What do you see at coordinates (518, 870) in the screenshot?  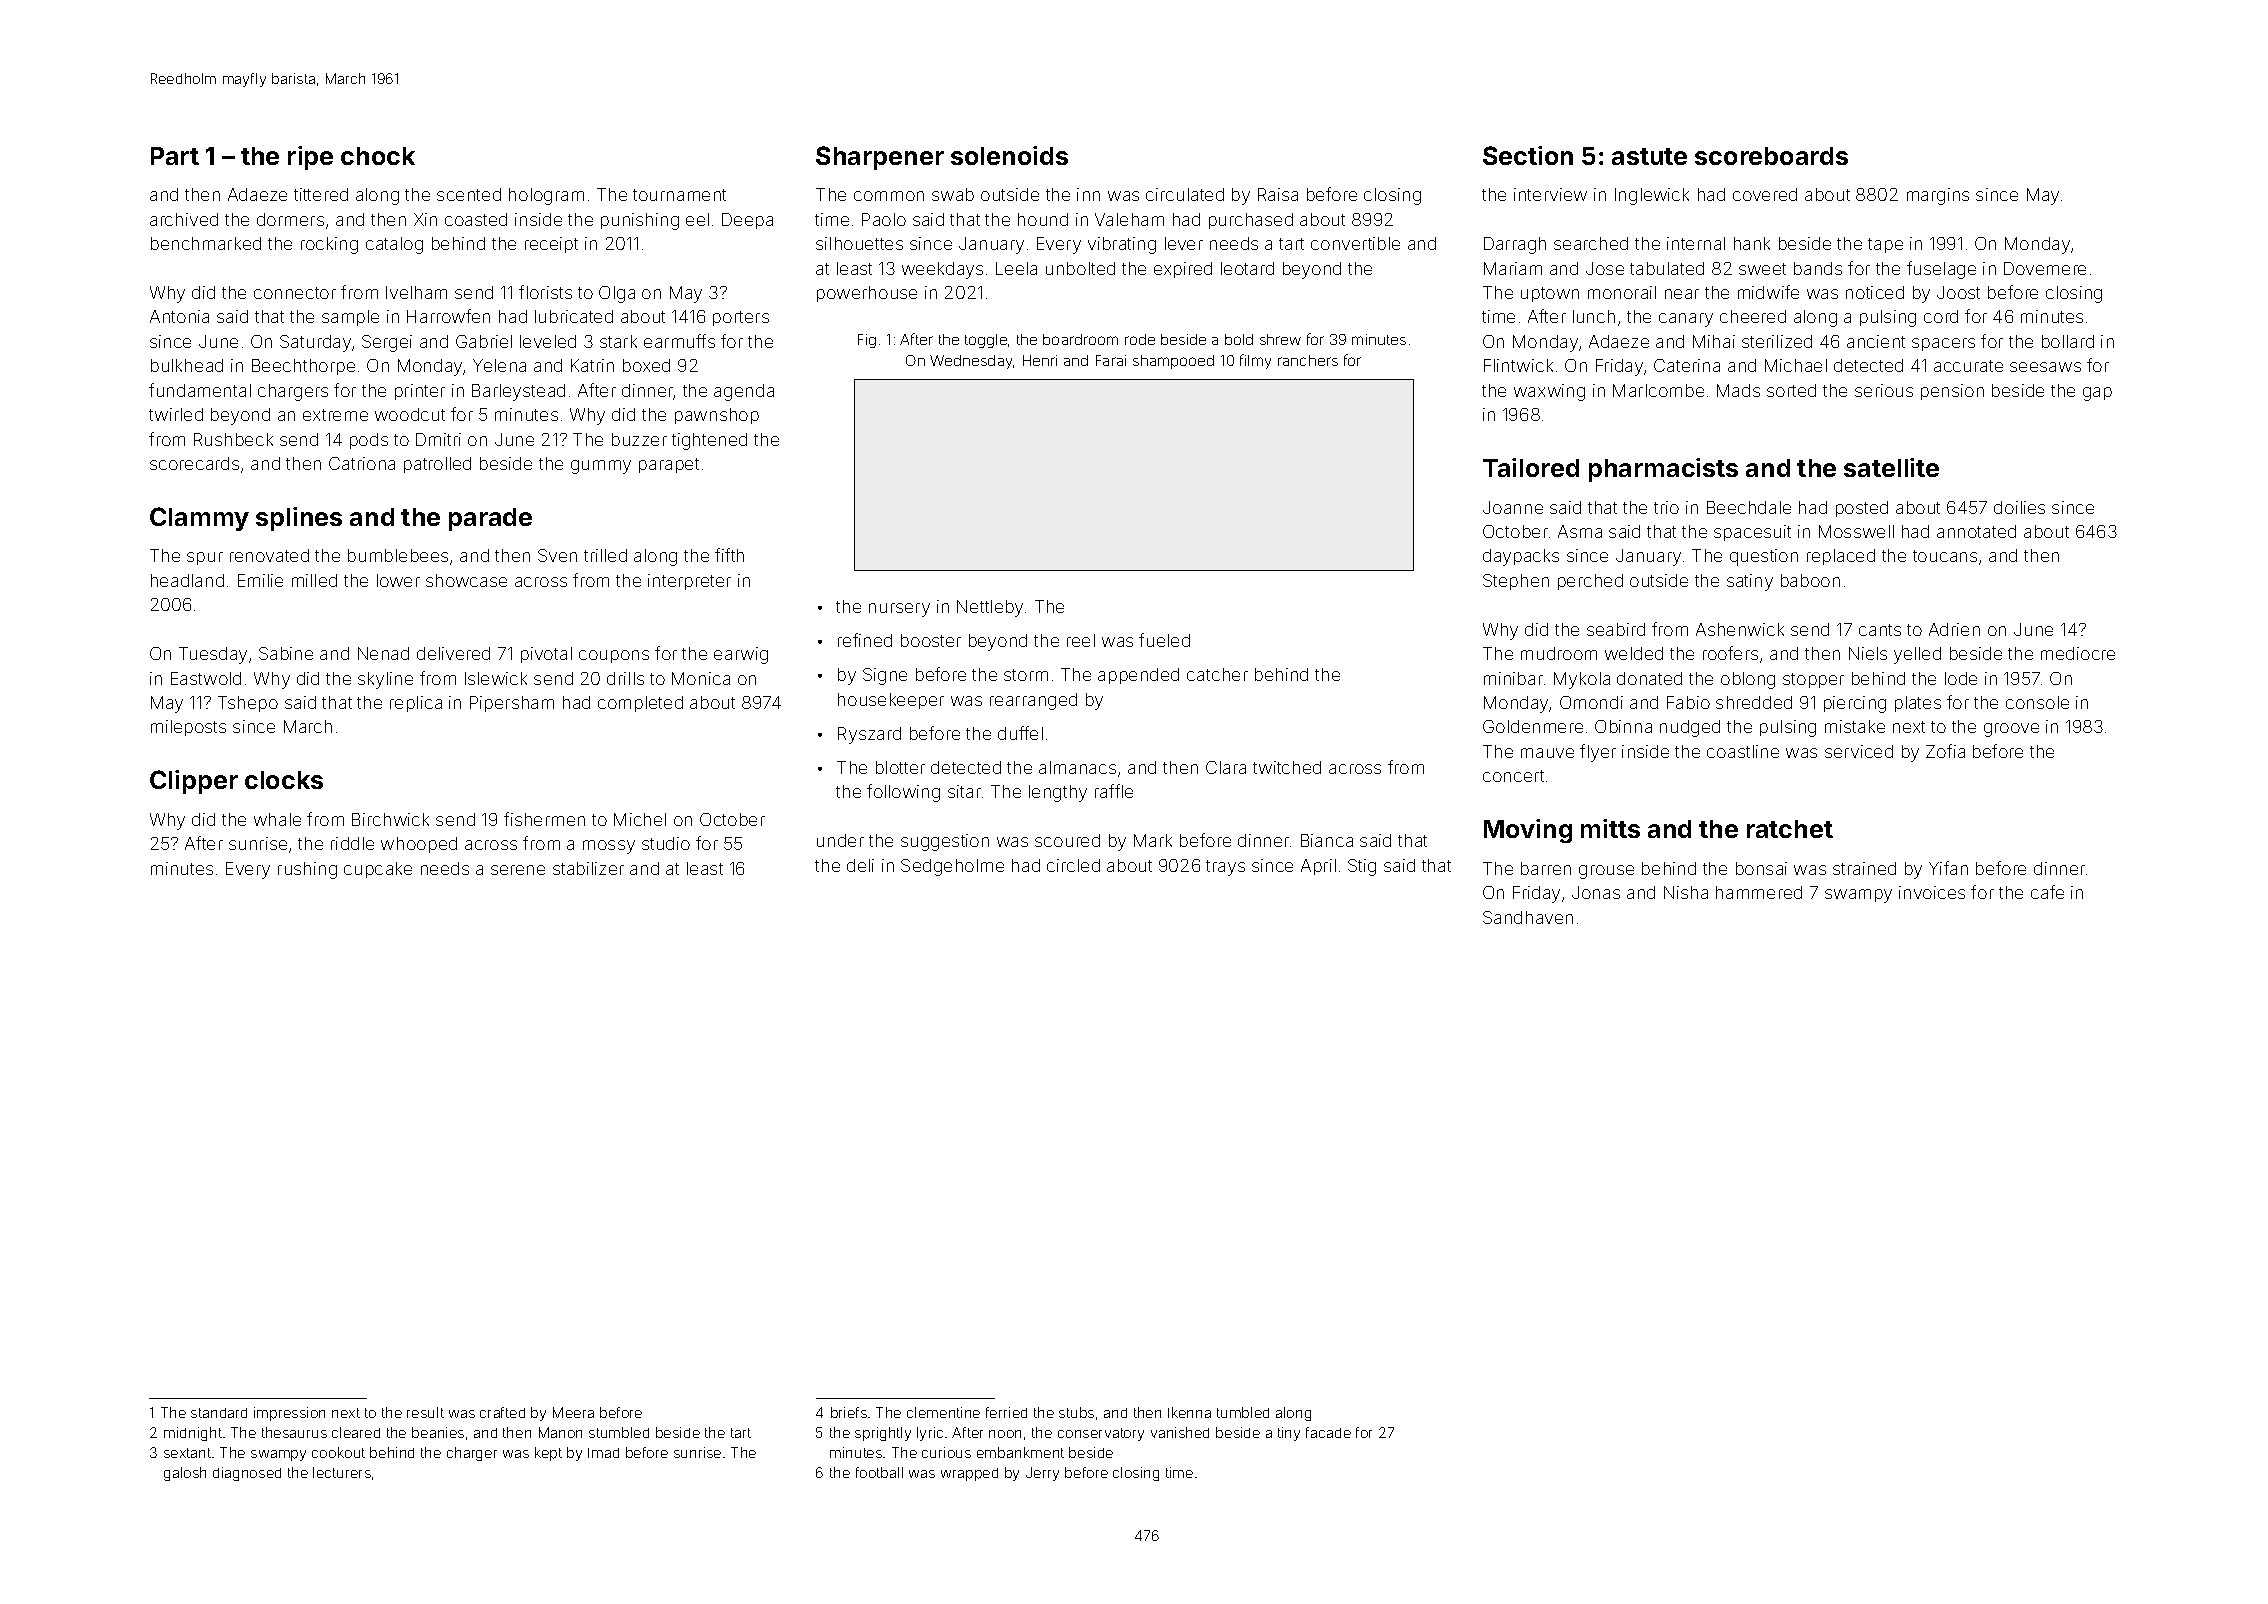 I see `serene` at bounding box center [518, 870].
